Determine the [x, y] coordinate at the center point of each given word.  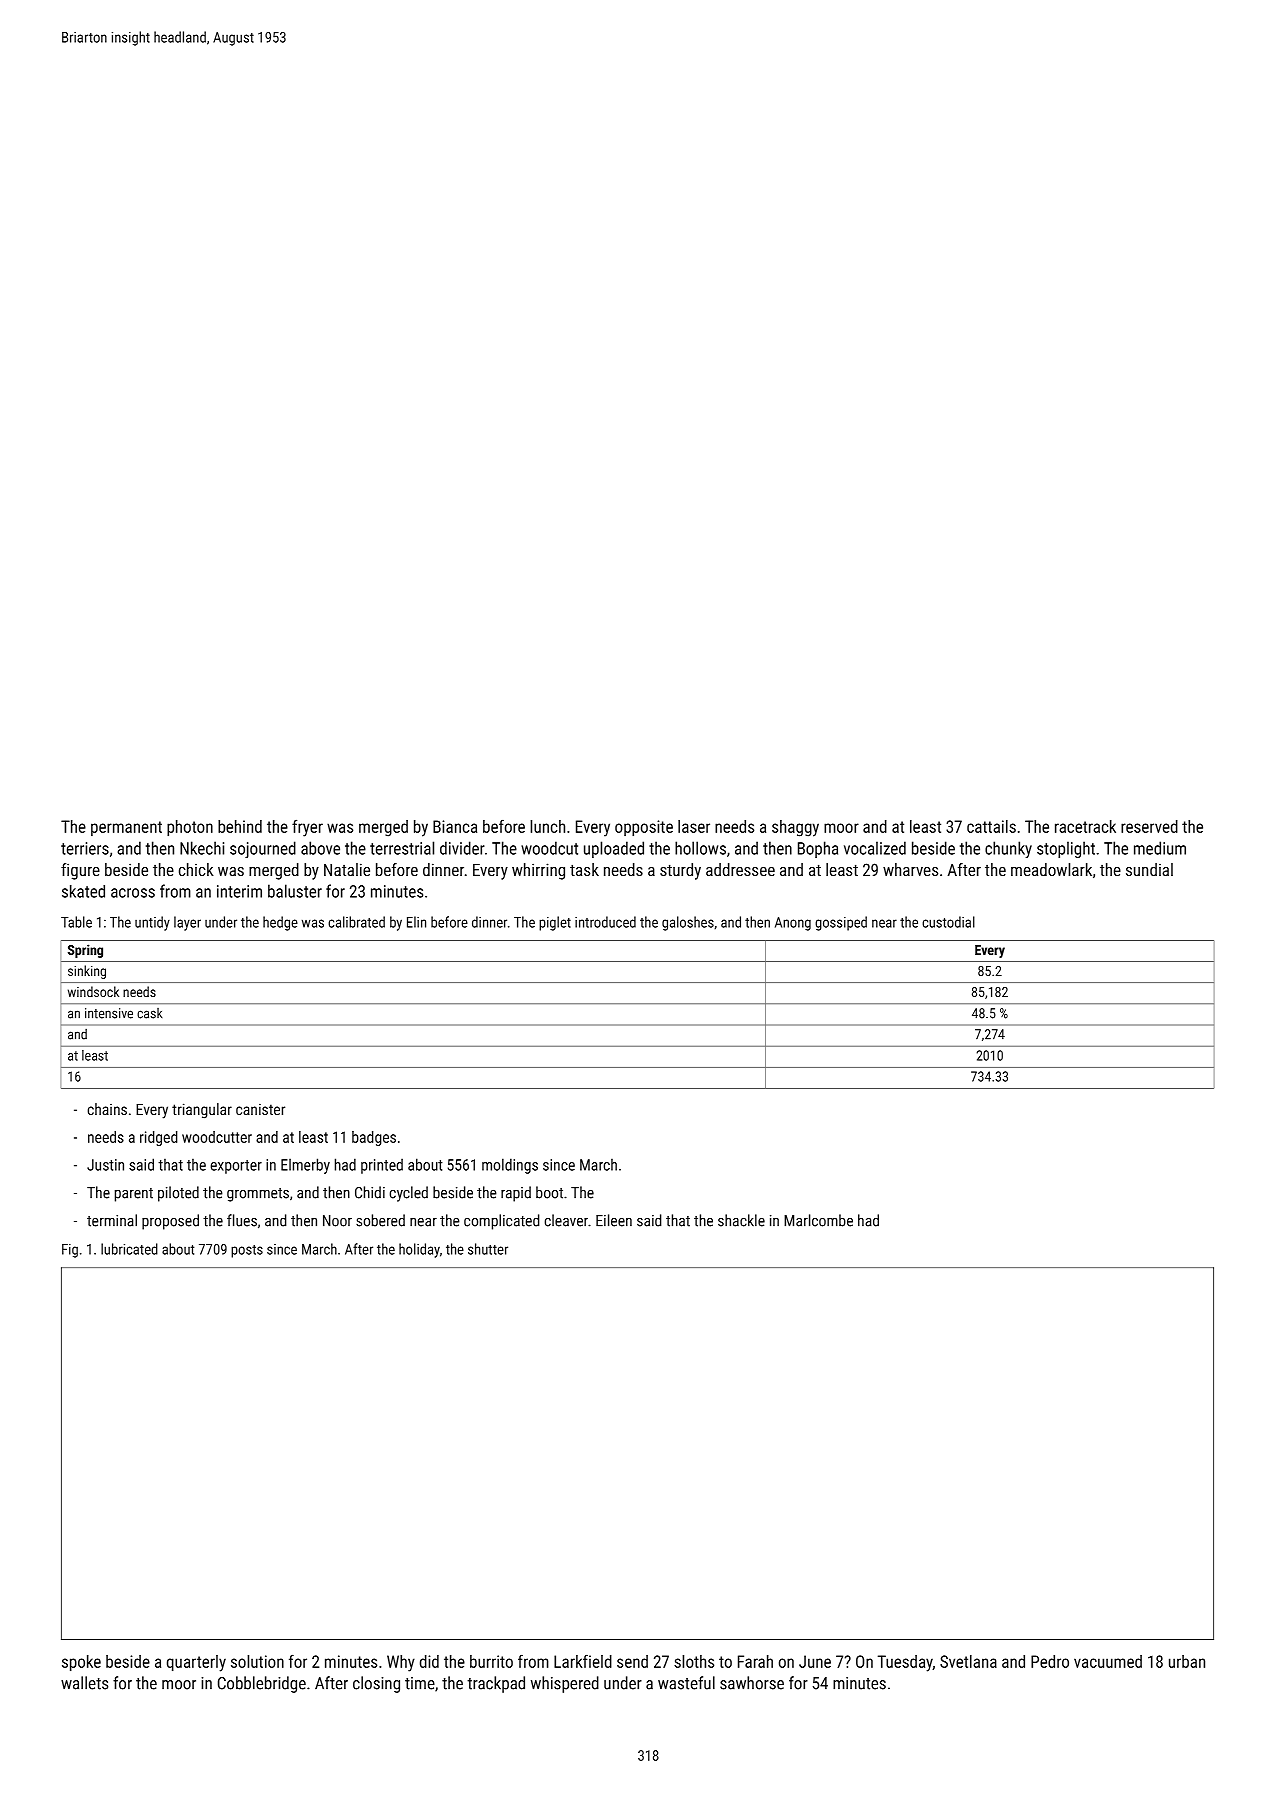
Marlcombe [818, 1220]
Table [76, 922]
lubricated [129, 1249]
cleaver [566, 1220]
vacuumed [1108, 1661]
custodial [948, 922]
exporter [236, 1167]
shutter [488, 1249]
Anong [793, 924]
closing [376, 1684]
